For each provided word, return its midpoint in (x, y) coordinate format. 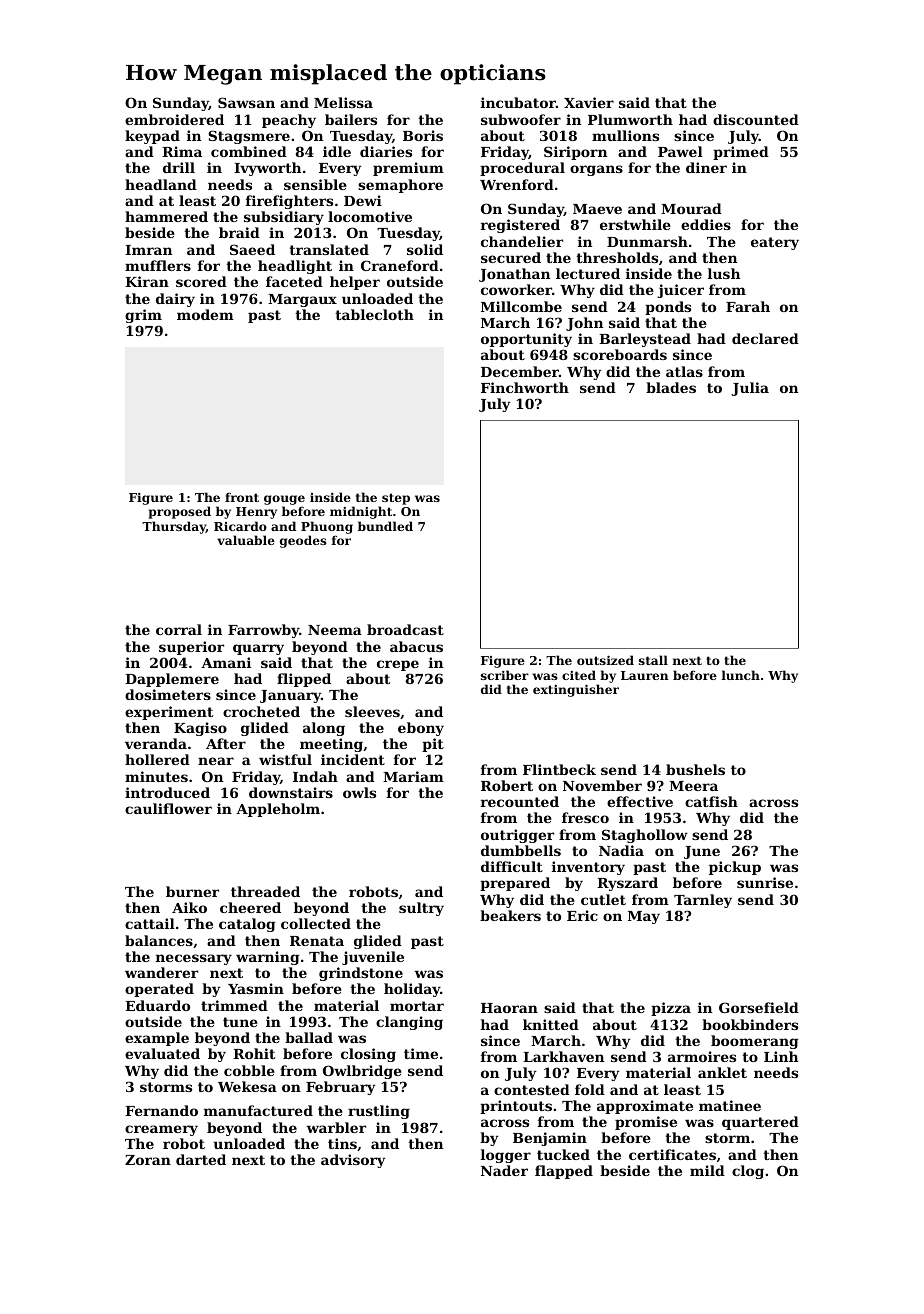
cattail (150, 923)
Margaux (302, 300)
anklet (722, 1072)
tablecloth (374, 314)
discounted (756, 119)
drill (179, 167)
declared (765, 338)
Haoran (509, 1008)
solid (425, 249)
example (157, 1039)
